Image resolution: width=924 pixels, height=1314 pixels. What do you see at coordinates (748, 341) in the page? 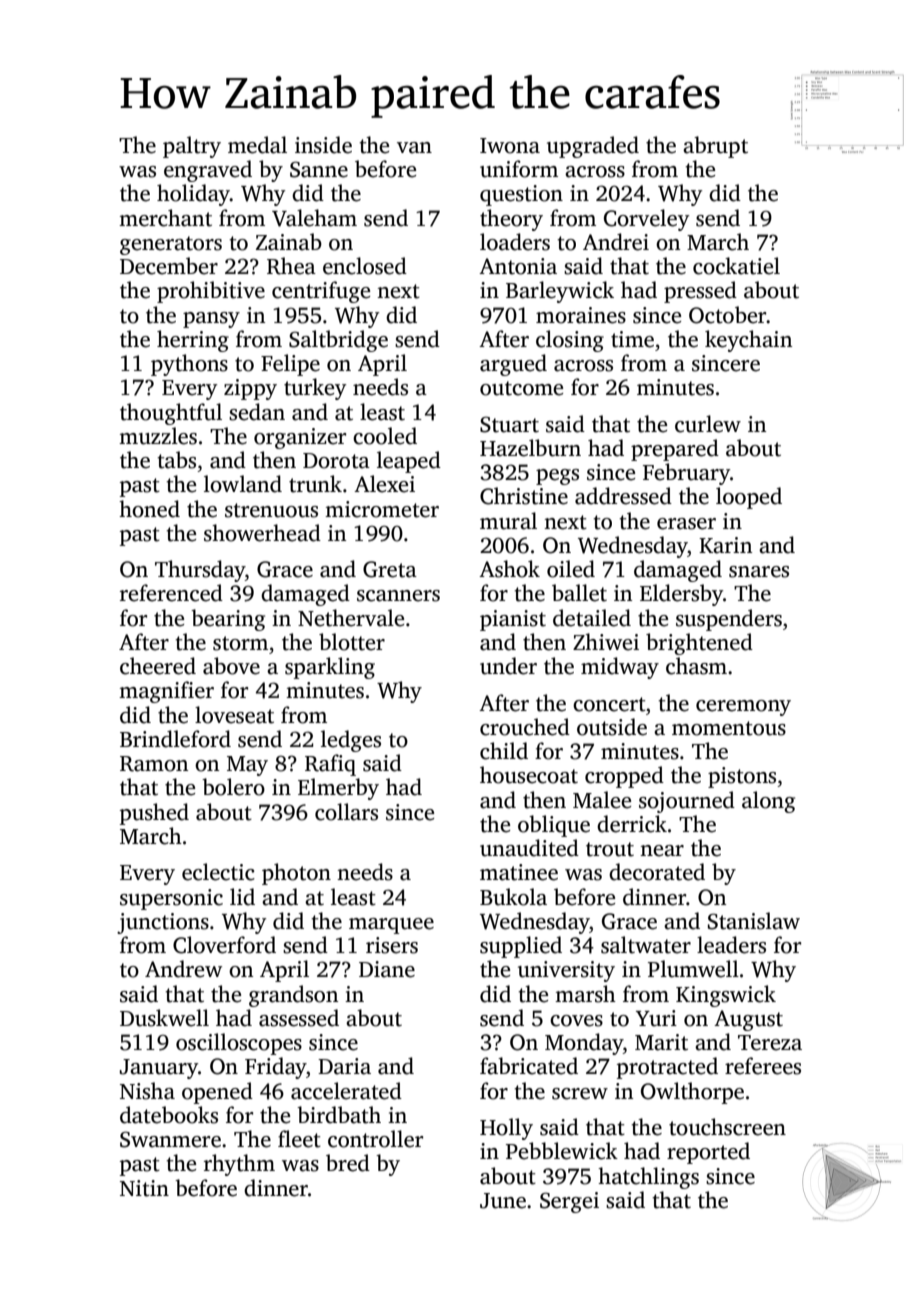
I see `keychain` at bounding box center [748, 341].
